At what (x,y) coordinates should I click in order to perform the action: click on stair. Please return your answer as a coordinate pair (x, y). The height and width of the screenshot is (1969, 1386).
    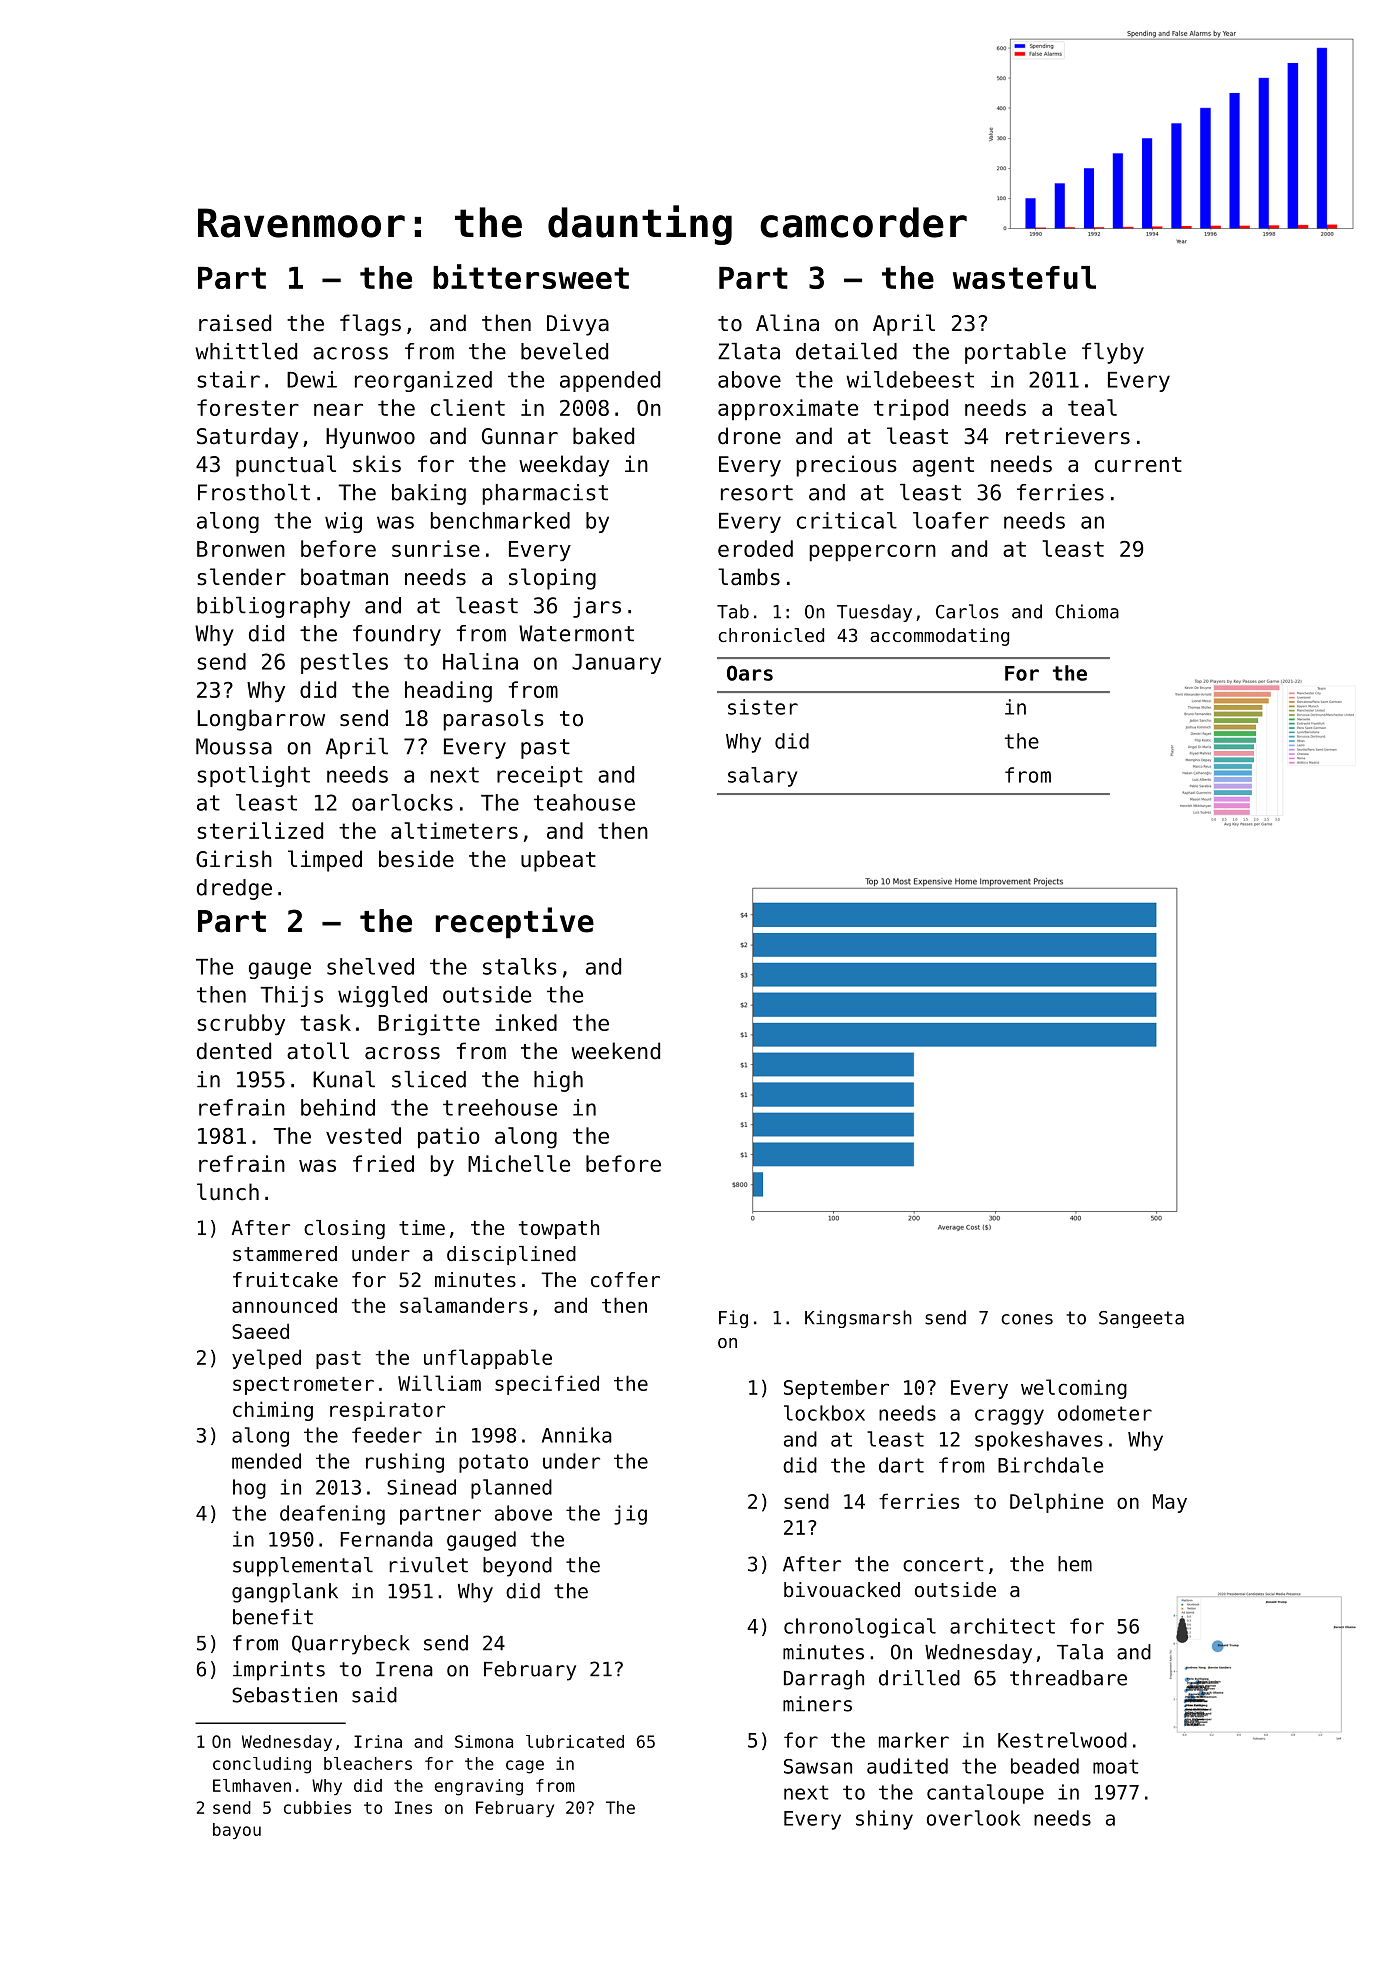
    Looking at the image, I should click on (228, 379).
